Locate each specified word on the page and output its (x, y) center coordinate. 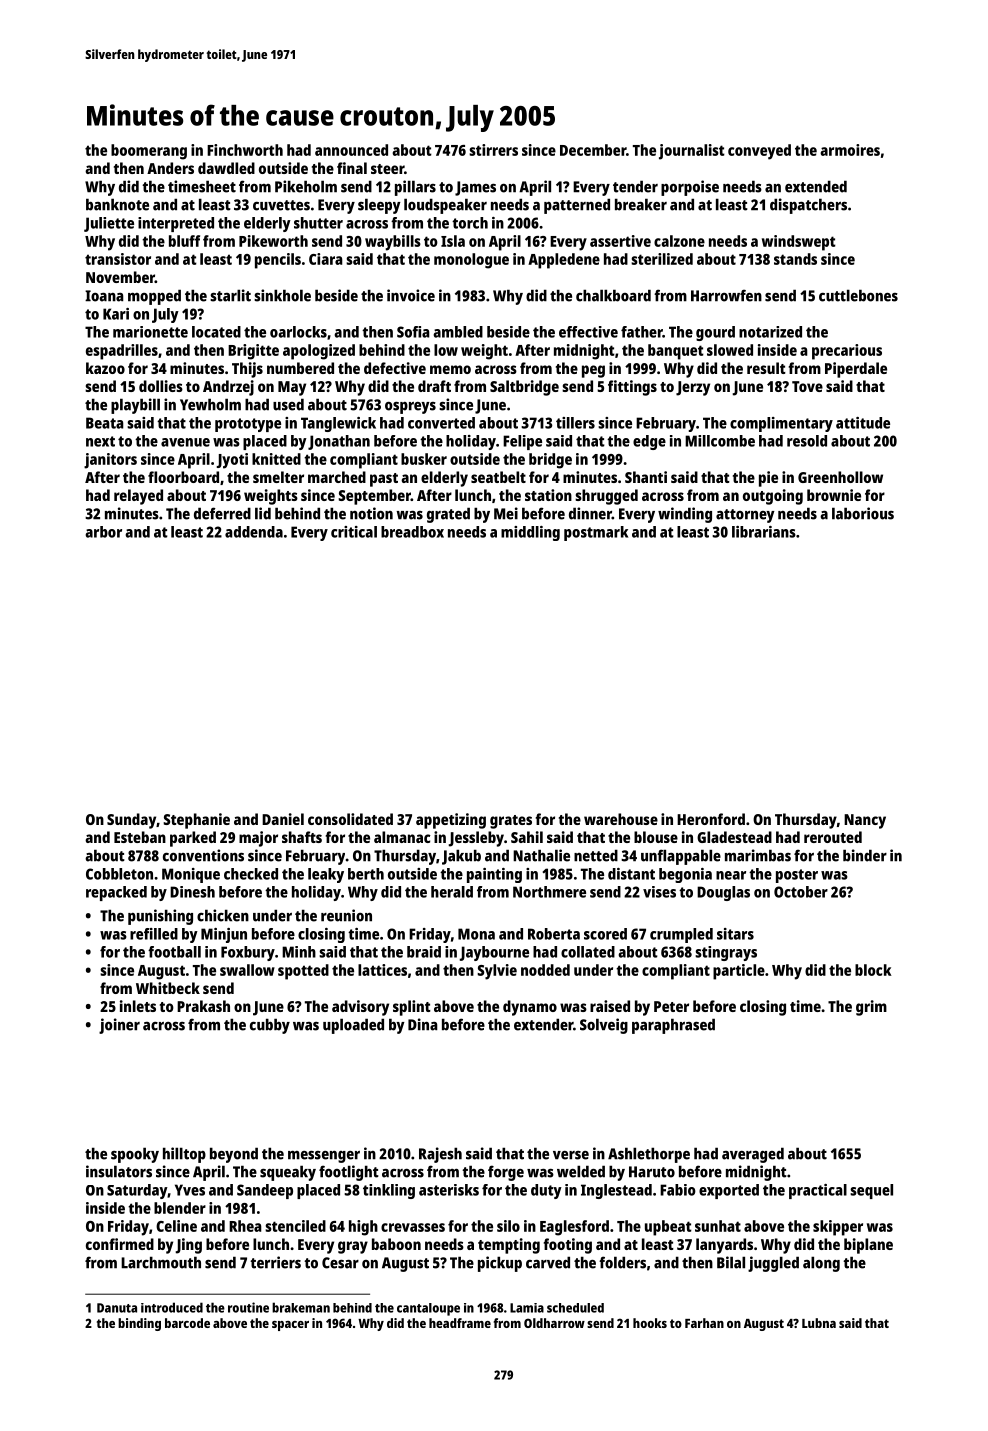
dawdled (226, 168)
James (475, 188)
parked (193, 839)
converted (441, 423)
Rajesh (440, 1155)
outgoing (773, 497)
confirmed (120, 1244)
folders (622, 1262)
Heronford (711, 819)
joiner (119, 1026)
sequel (871, 1191)
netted (596, 855)
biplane (868, 1246)
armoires (850, 150)
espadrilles (122, 352)
